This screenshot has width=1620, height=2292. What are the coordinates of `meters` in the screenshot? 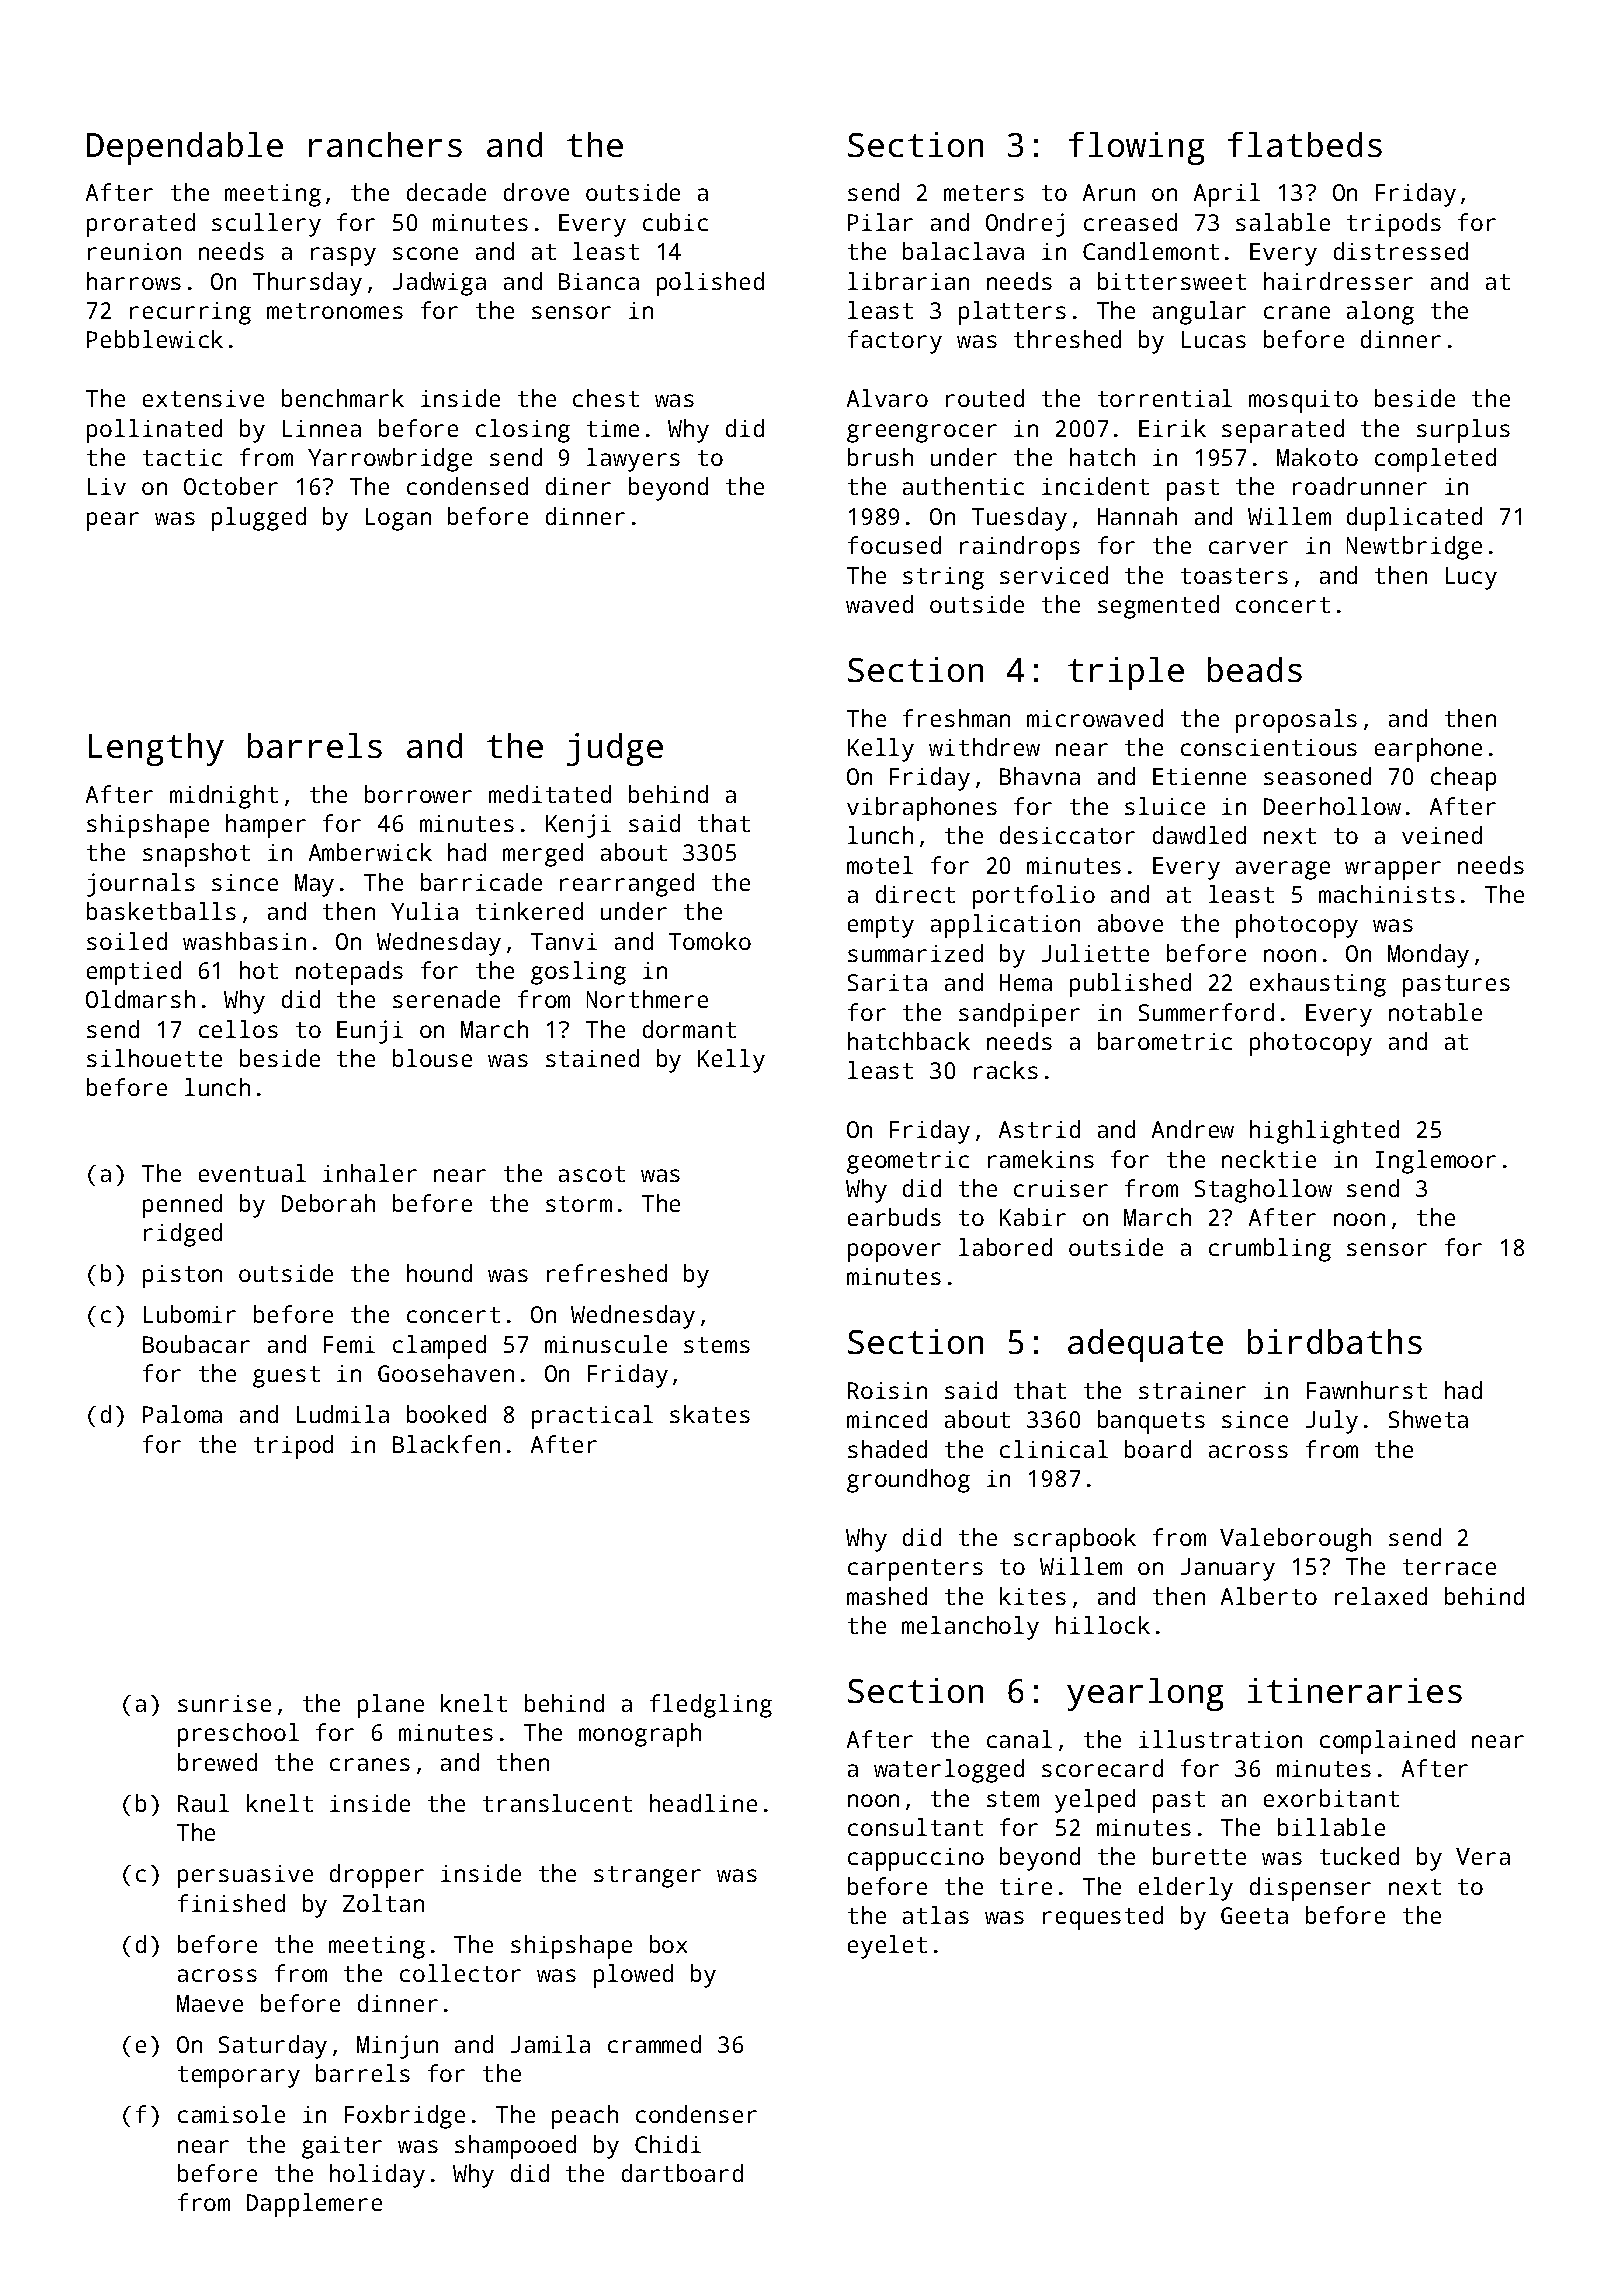 It's located at (984, 193).
